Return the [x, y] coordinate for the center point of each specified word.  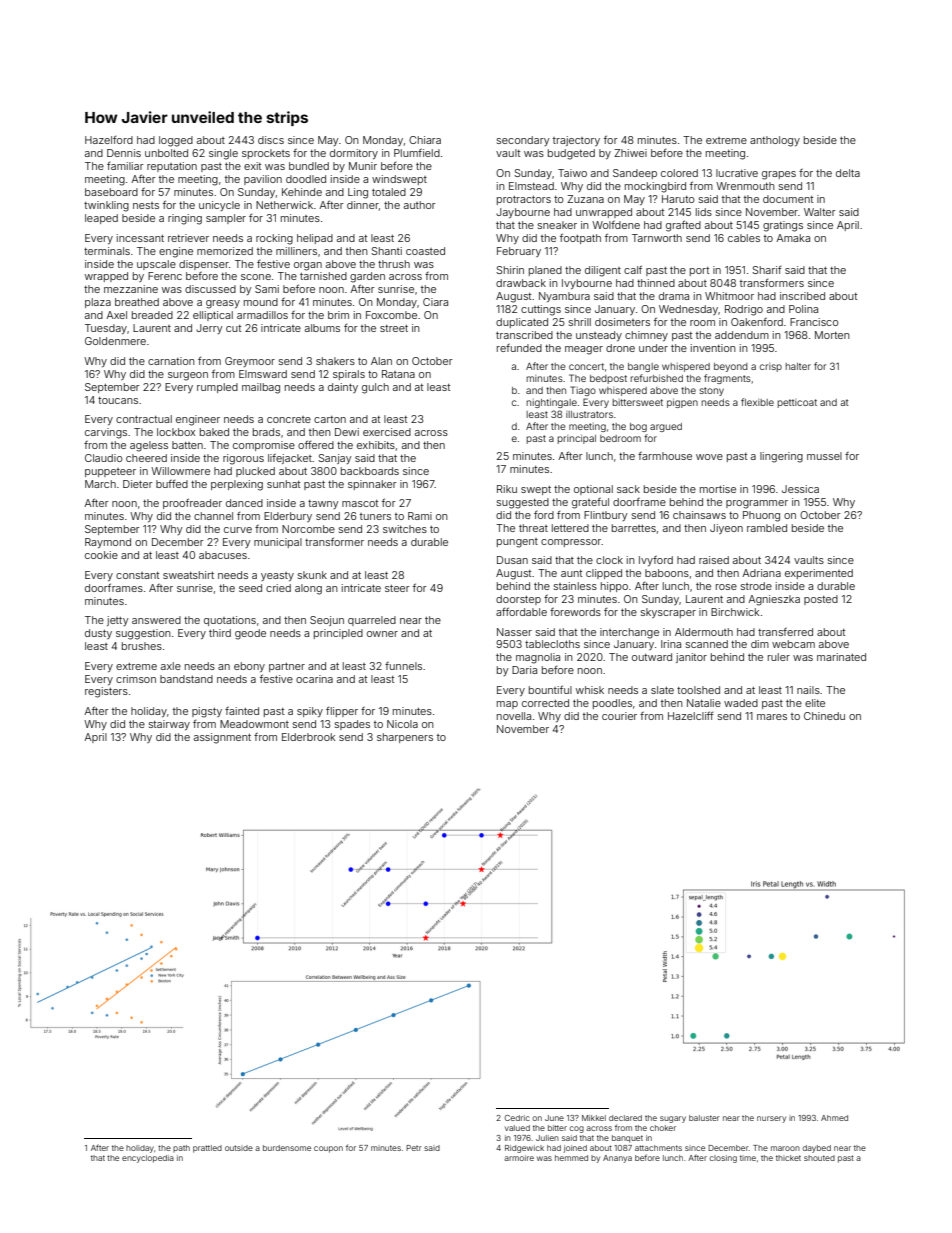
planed [545, 271]
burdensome [287, 1148]
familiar [125, 166]
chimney [646, 336]
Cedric [517, 1118]
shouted [819, 1158]
